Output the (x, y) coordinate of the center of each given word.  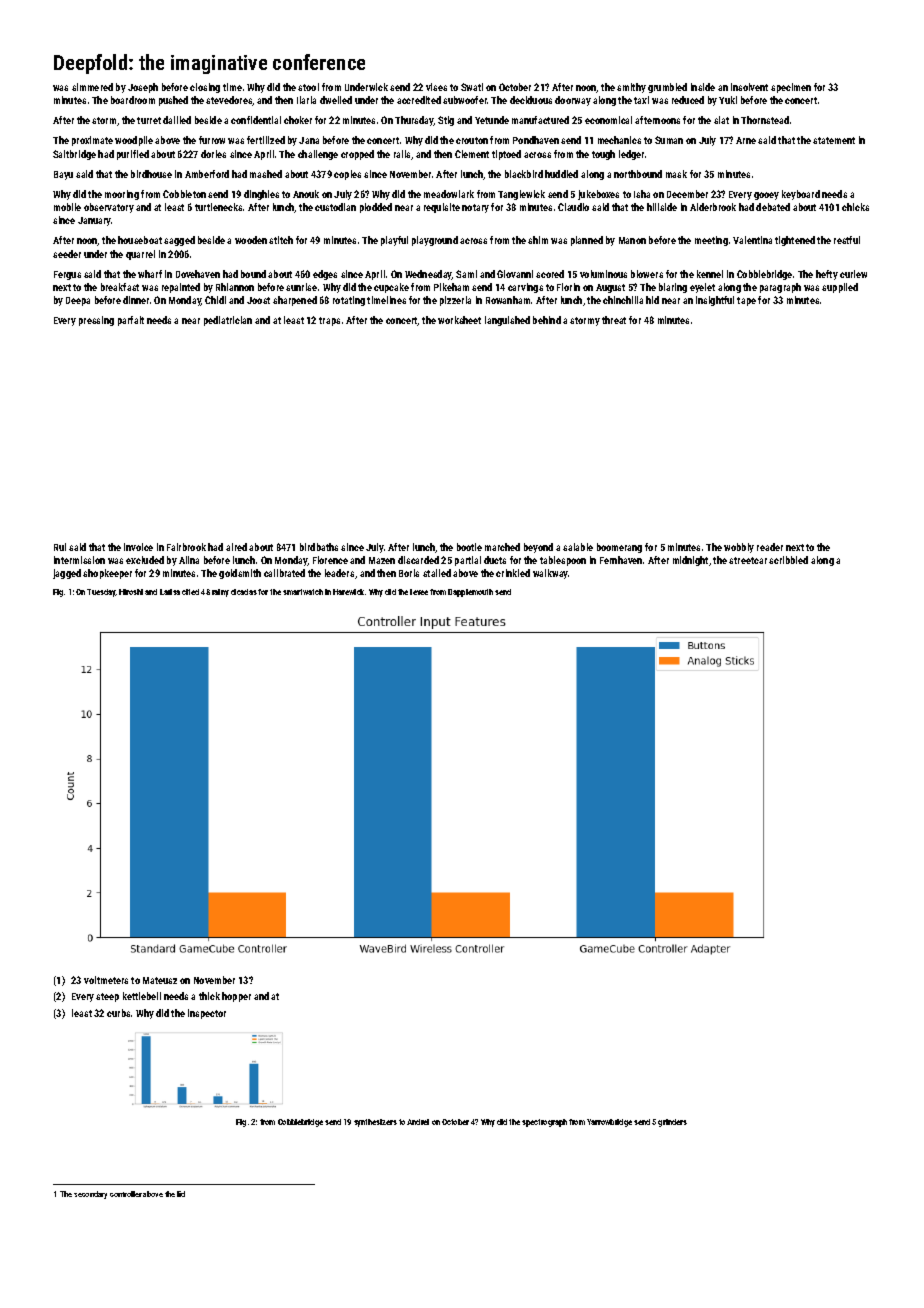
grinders (672, 1123)
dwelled (336, 100)
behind (547, 320)
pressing (96, 321)
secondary (90, 1195)
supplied (840, 288)
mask (676, 174)
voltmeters (106, 980)
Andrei (418, 1122)
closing (205, 88)
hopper (236, 997)
